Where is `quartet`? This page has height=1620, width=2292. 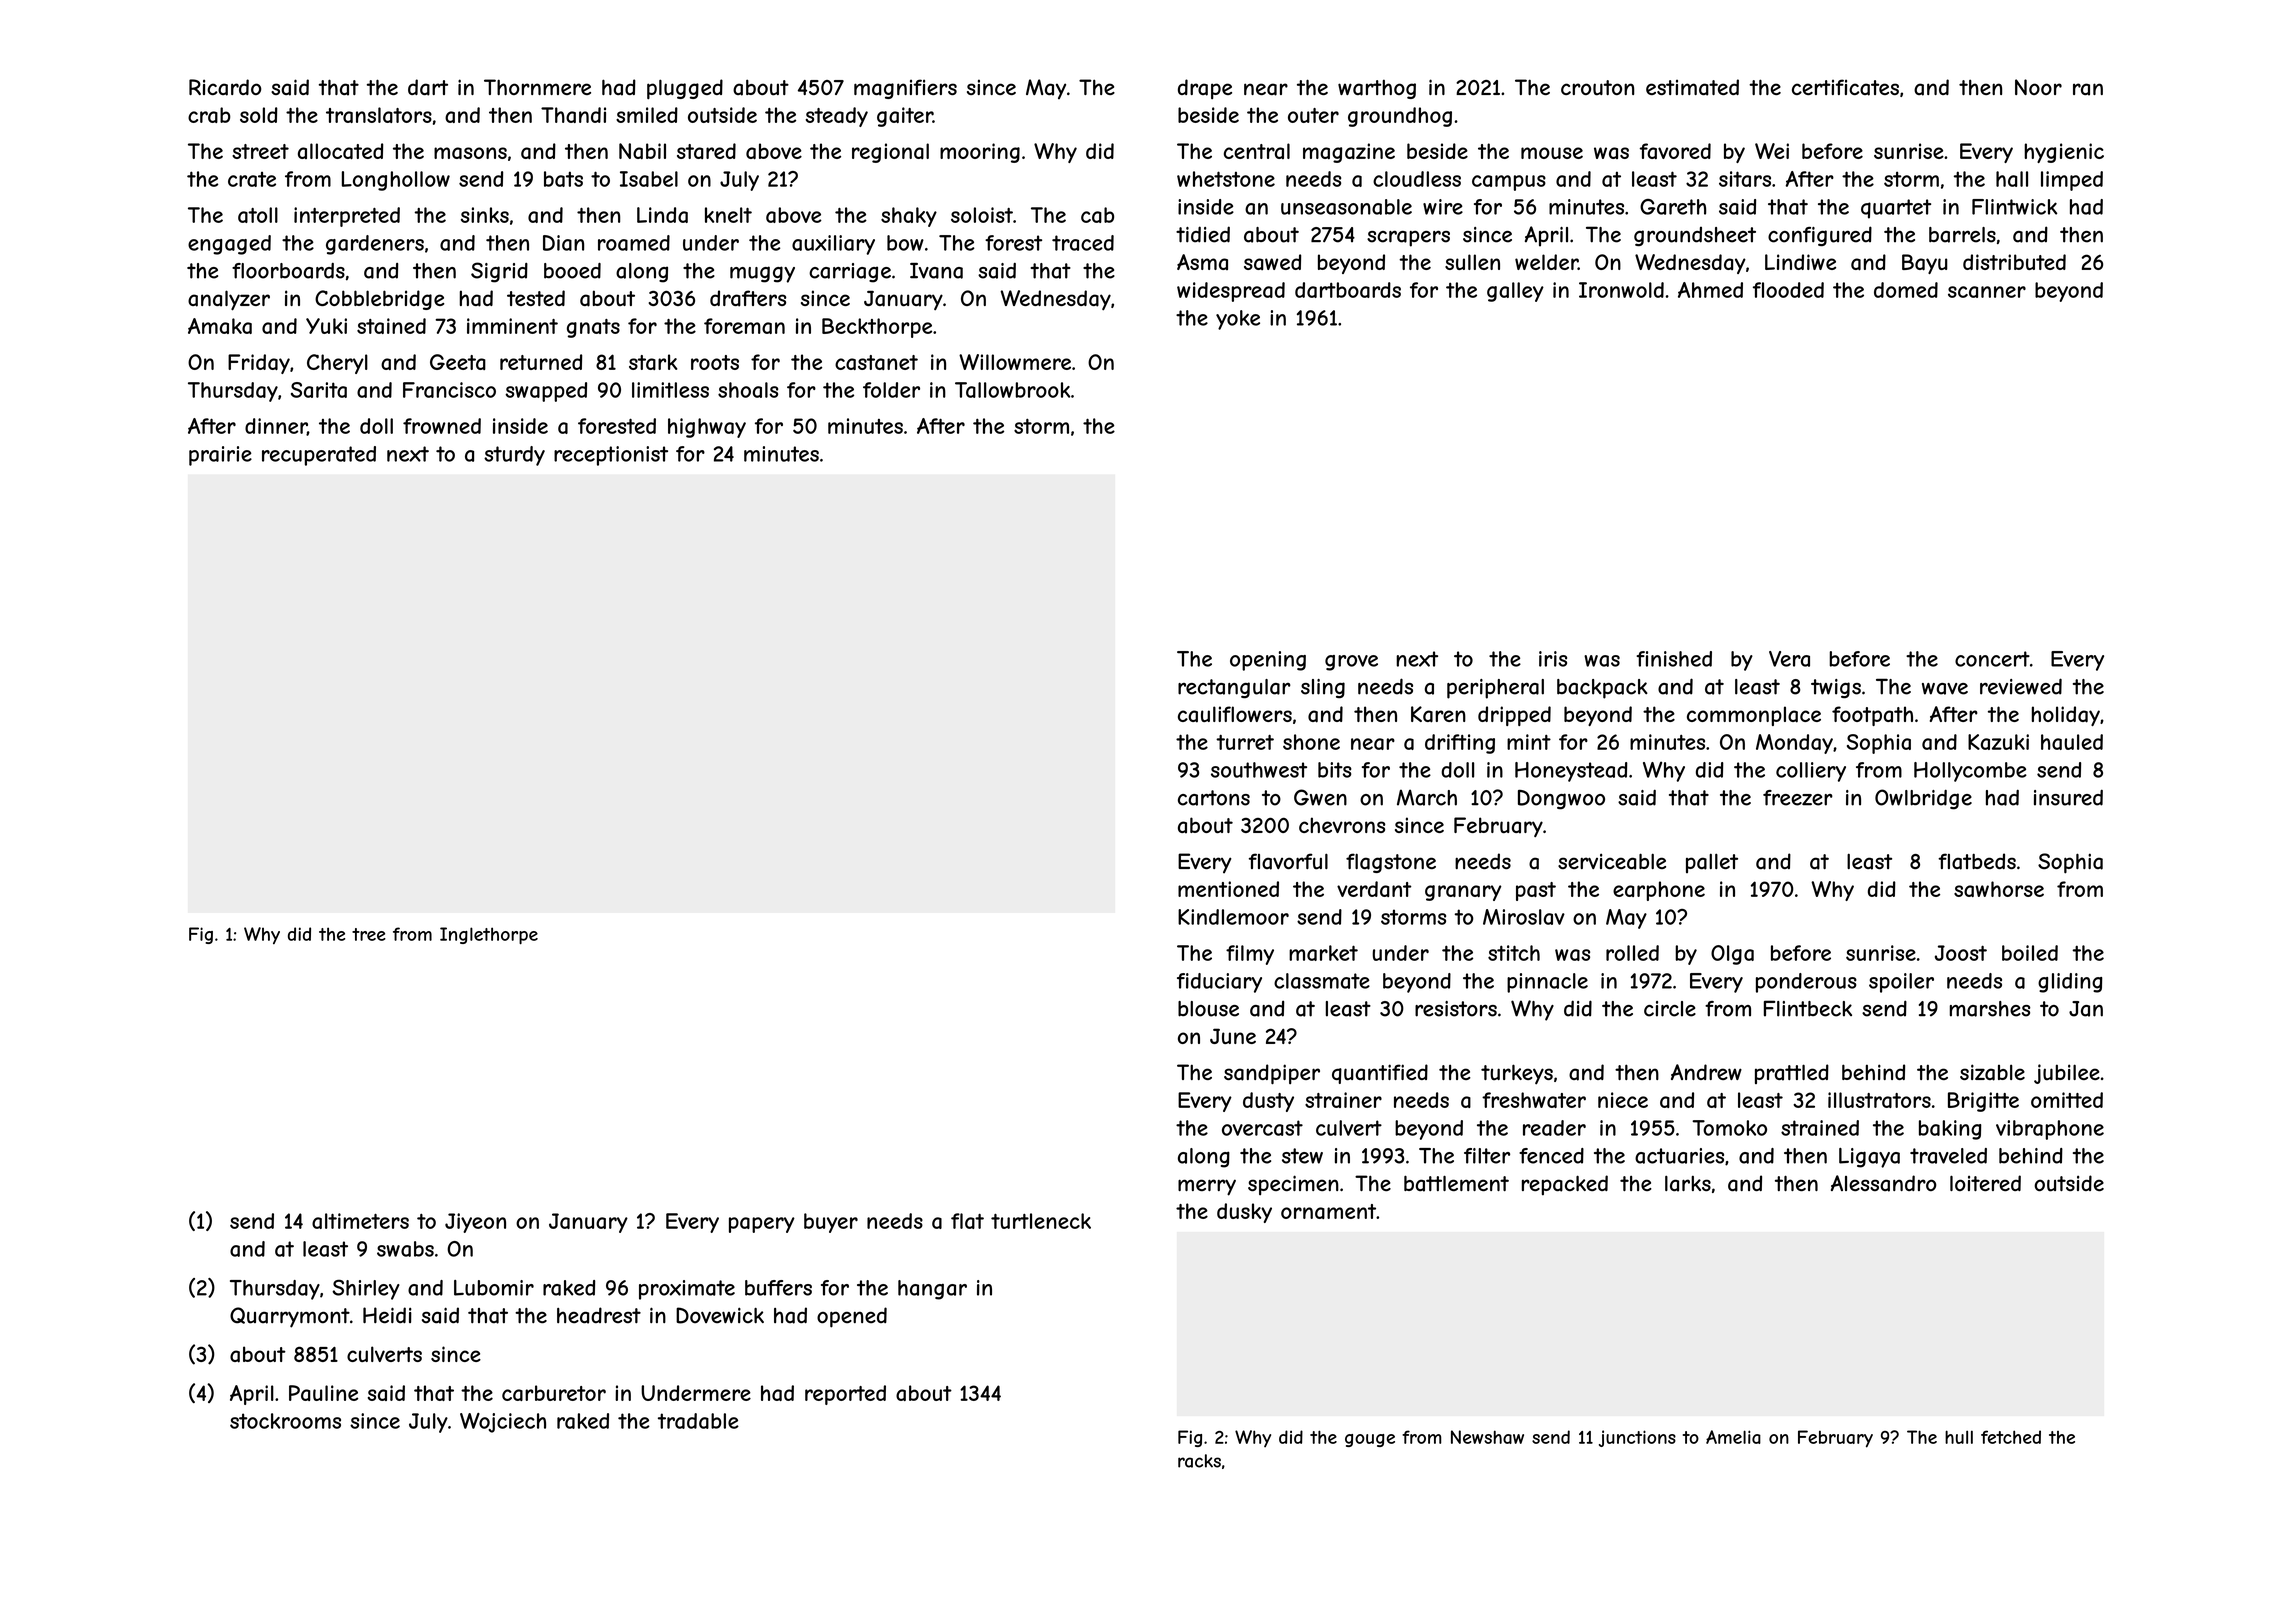
quartet is located at coordinates (1896, 209).
